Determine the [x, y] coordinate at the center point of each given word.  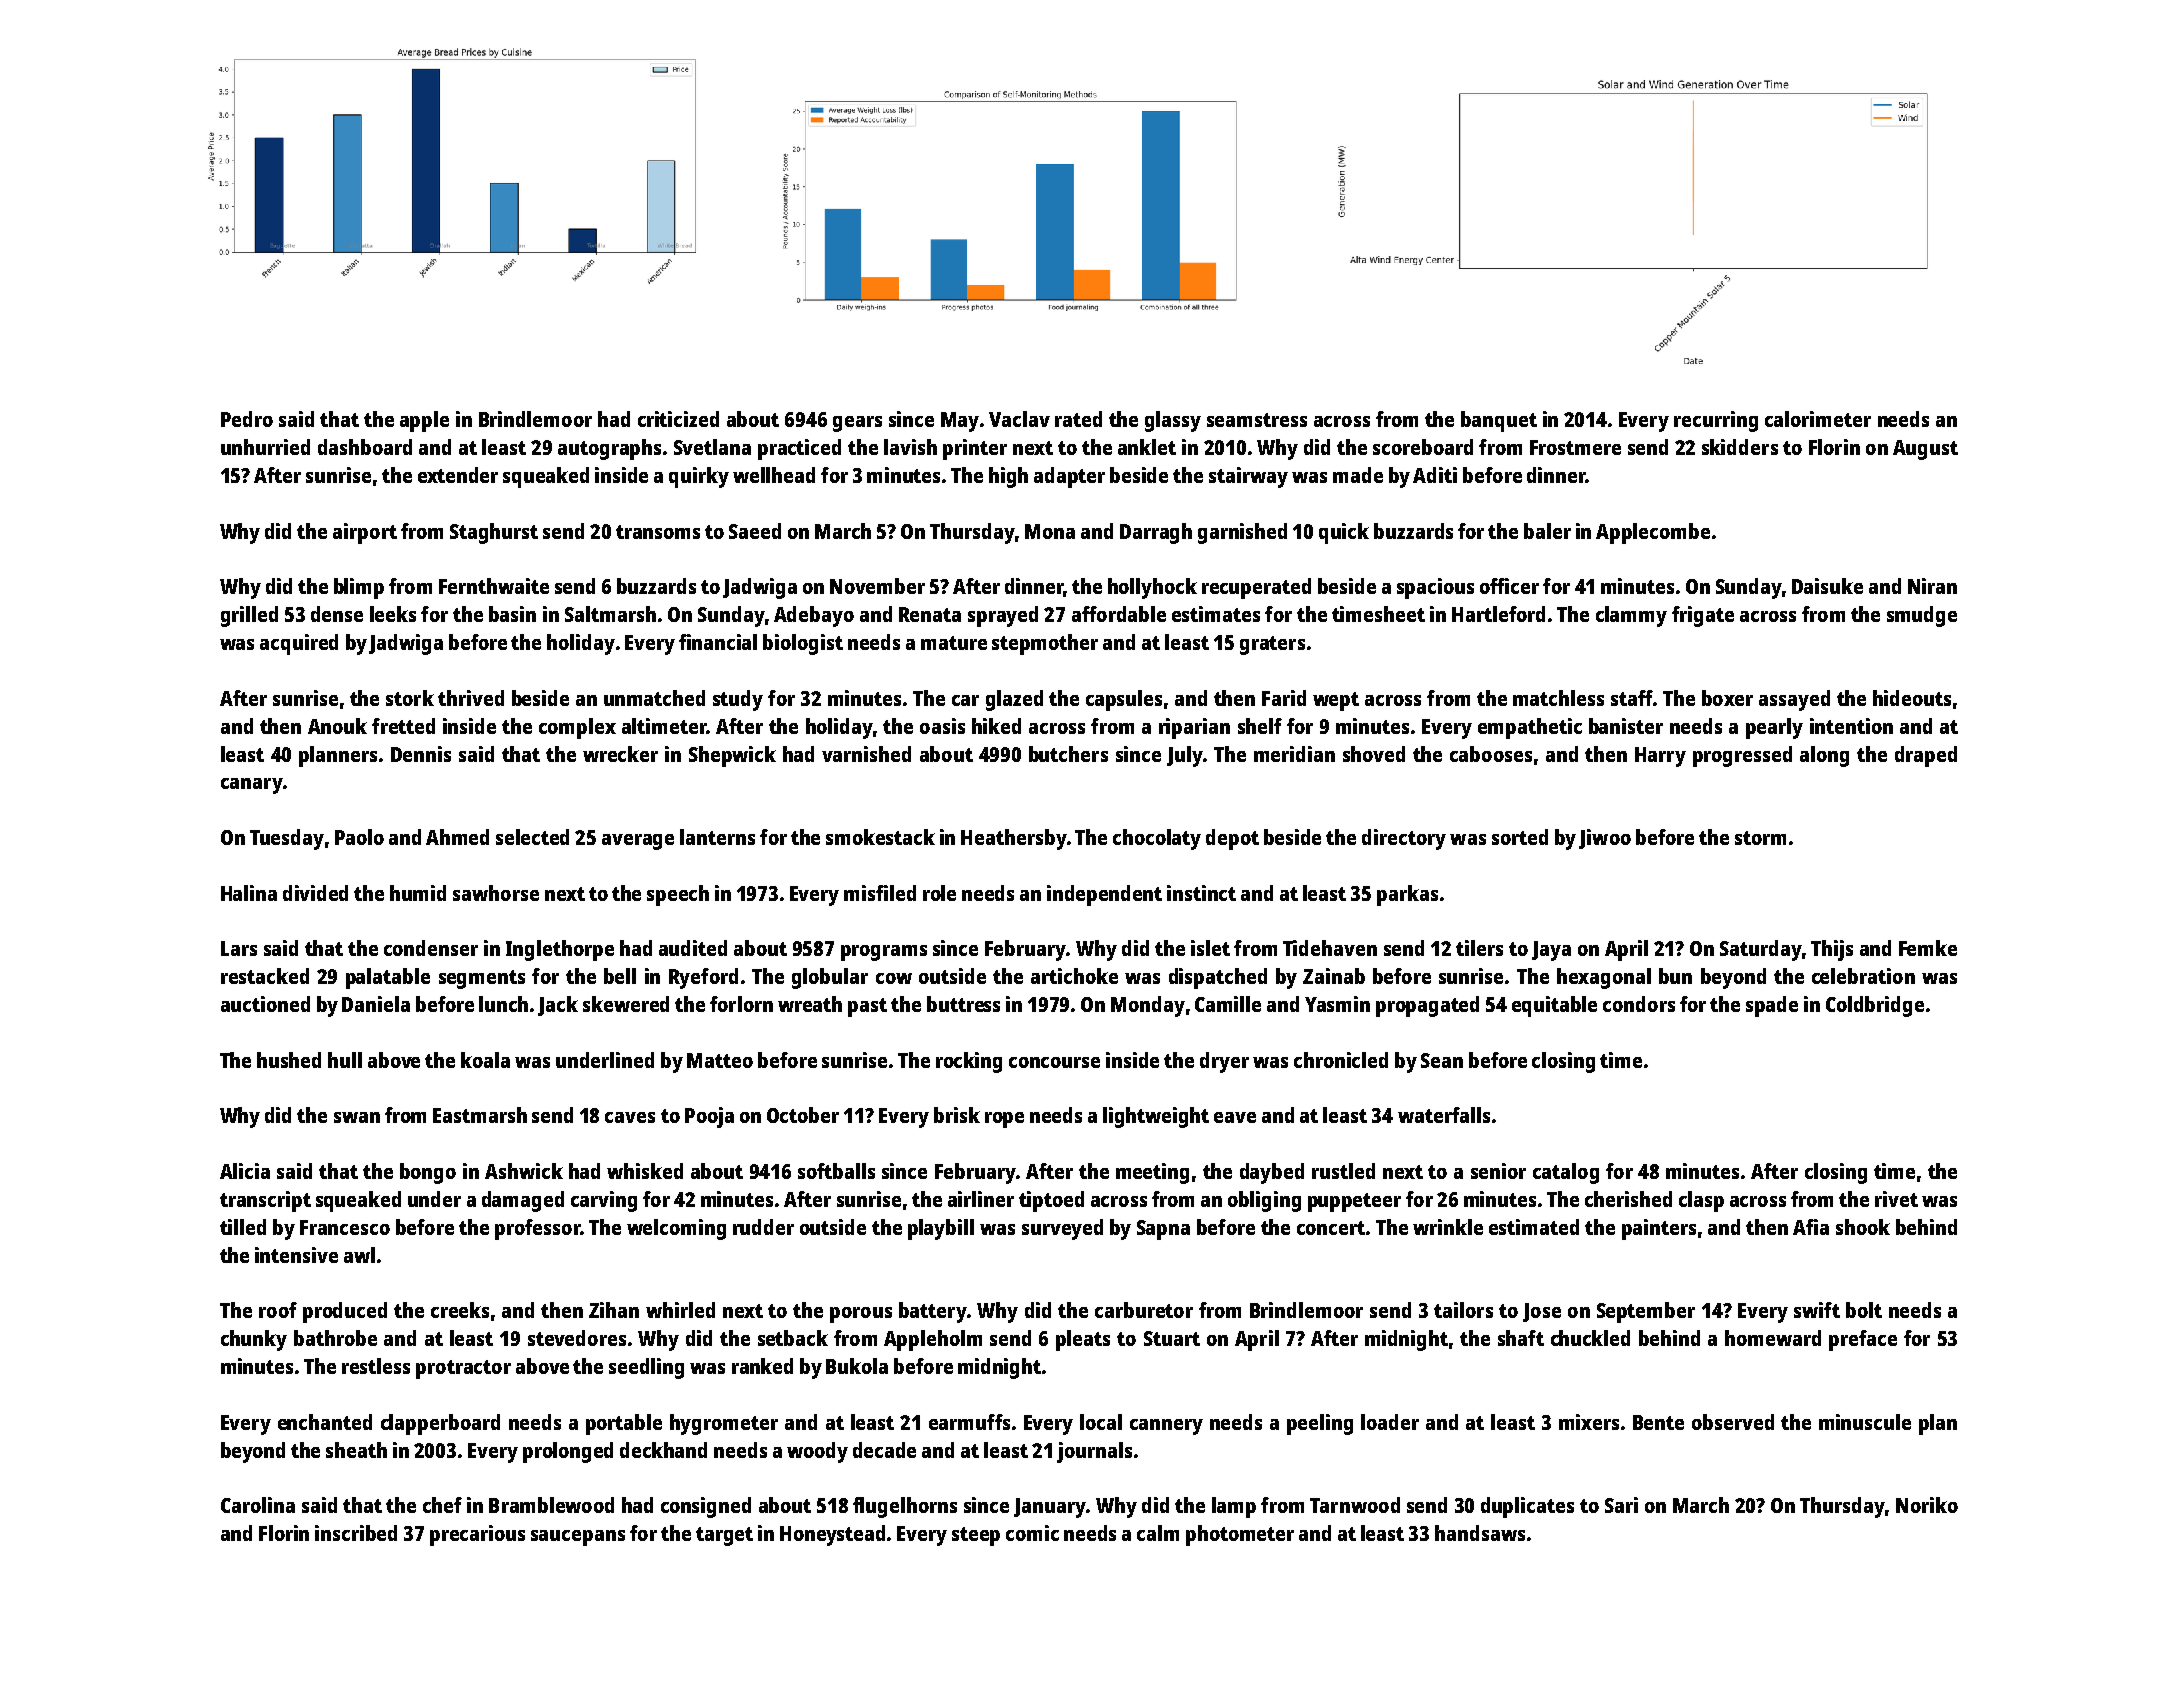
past [867, 1007]
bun [1675, 976]
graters [1272, 645]
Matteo [720, 1060]
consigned [706, 1507]
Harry [1660, 757]
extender [458, 475]
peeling [1320, 1424]
